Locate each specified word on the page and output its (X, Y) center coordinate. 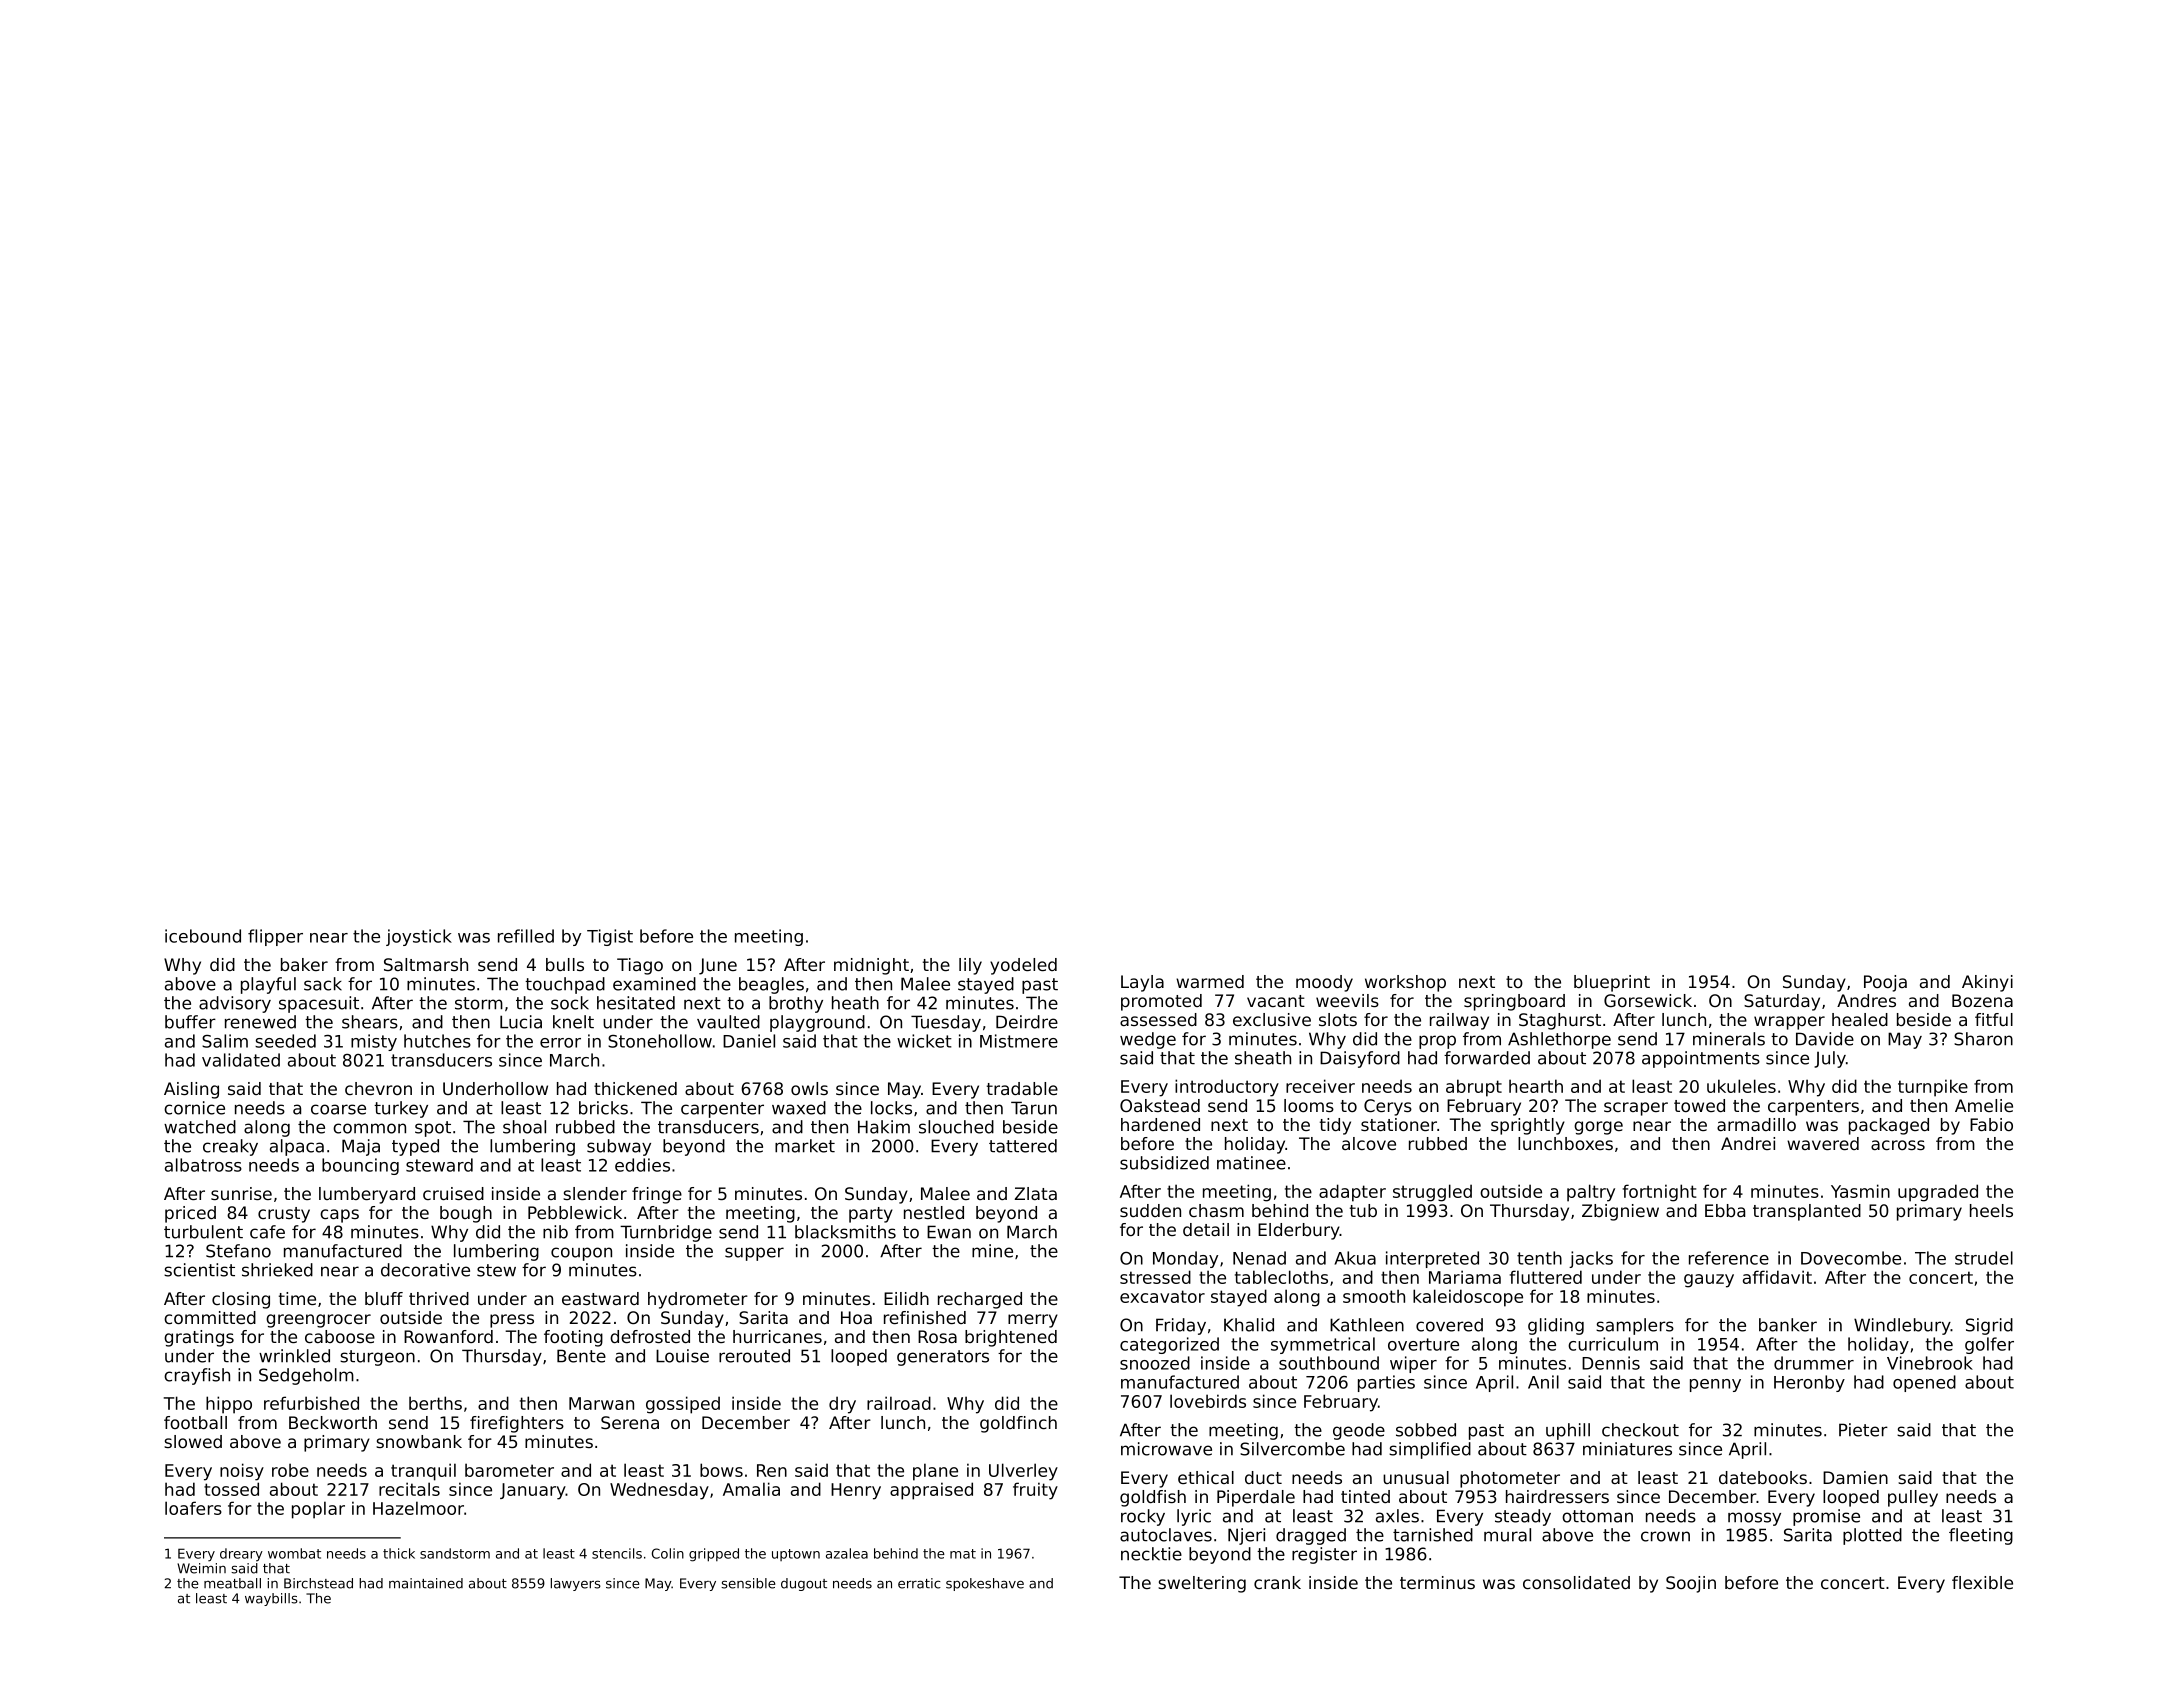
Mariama (1465, 1277)
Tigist (610, 937)
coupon (581, 1254)
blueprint (1612, 983)
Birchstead (318, 1583)
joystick (419, 937)
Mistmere (1019, 1041)
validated (241, 1060)
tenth (1539, 1258)
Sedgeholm (306, 1376)
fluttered (1546, 1277)
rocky (1143, 1517)
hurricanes (777, 1336)
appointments (1701, 1059)
